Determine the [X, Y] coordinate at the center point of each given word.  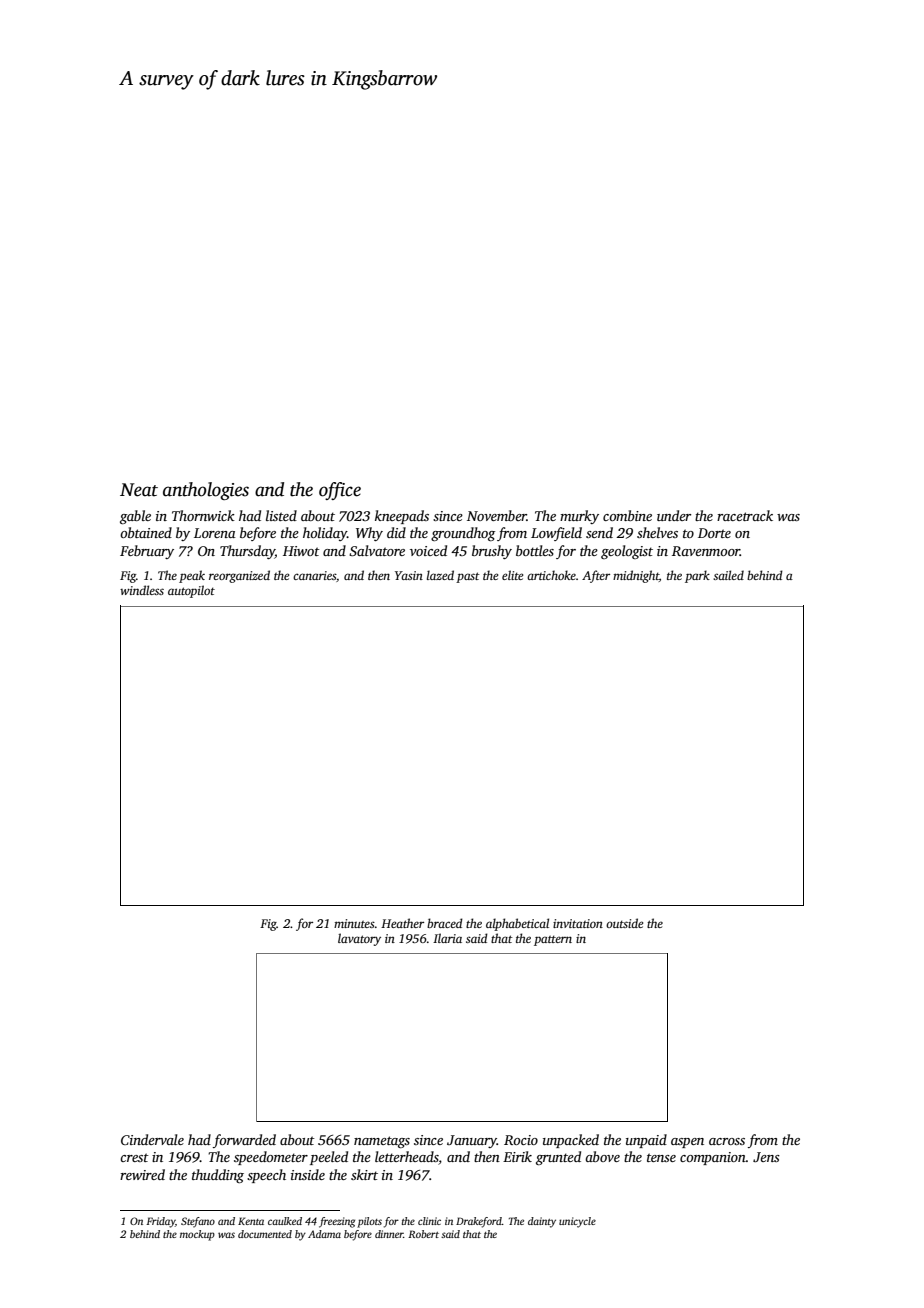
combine [627, 515]
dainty [542, 1222]
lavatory [359, 939]
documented [265, 1234]
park [697, 576]
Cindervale [152, 1139]
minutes [354, 923]
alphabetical [517, 924]
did [396, 532]
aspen [687, 1143]
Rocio [521, 1140]
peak [192, 576]
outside [624, 923]
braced [445, 923]
